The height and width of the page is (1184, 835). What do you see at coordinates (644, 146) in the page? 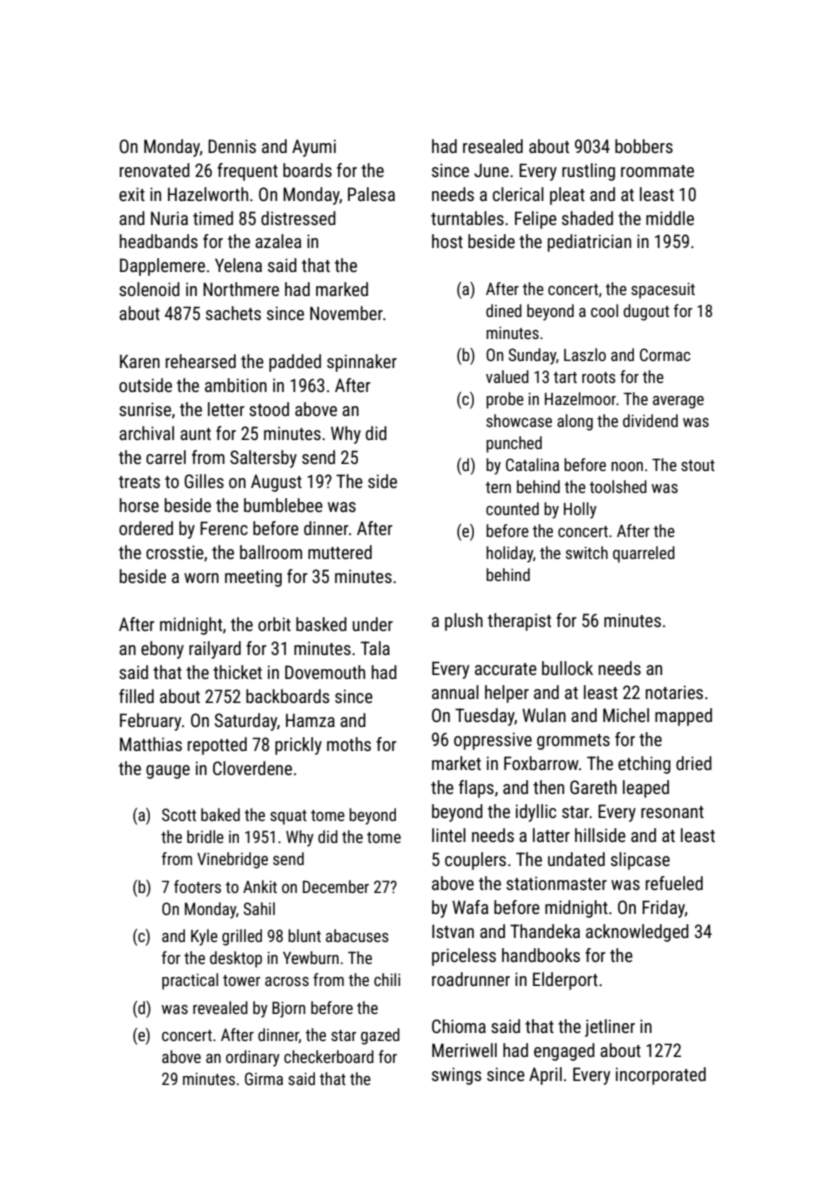
I see `bobbers` at bounding box center [644, 146].
